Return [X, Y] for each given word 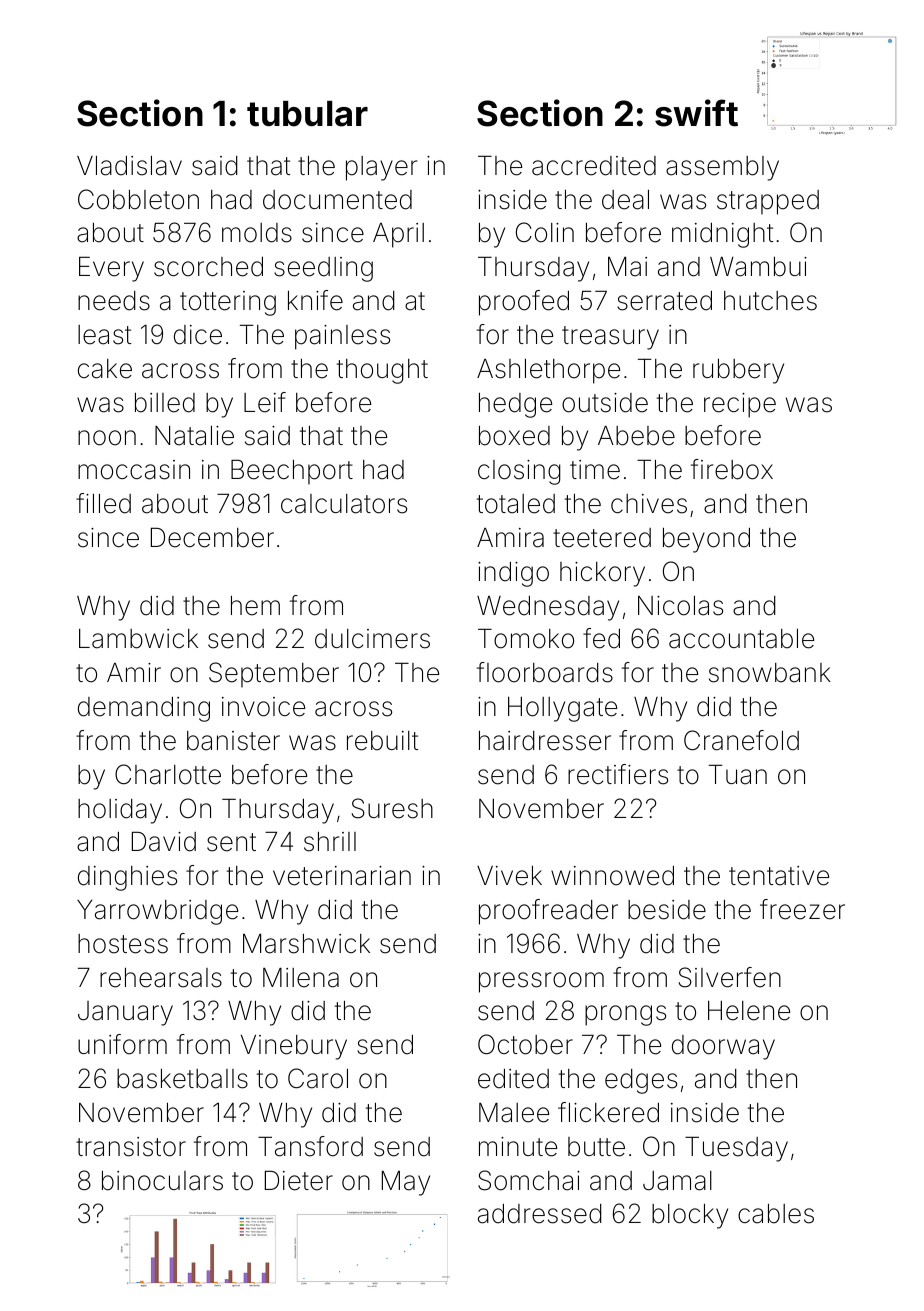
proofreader [548, 912]
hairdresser [545, 741]
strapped [768, 202]
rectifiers [618, 774]
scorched [208, 267]
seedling [323, 269]
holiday [120, 811]
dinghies [127, 878]
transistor [131, 1147]
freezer [802, 909]
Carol [318, 1078]
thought [382, 371]
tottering [228, 303]
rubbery [738, 371]
